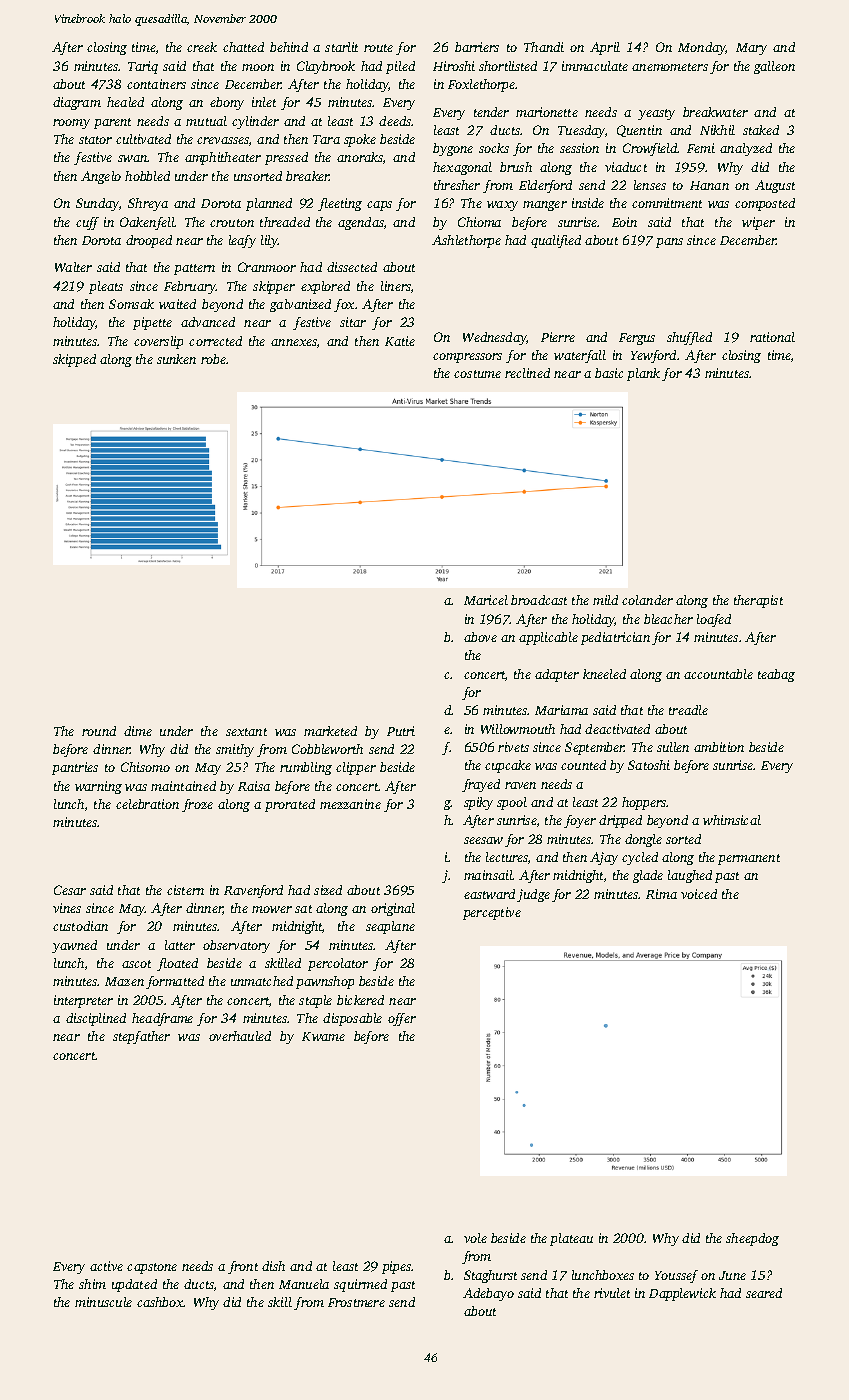 The image size is (849, 1400). I want to click on sheepdog, so click(752, 1239).
